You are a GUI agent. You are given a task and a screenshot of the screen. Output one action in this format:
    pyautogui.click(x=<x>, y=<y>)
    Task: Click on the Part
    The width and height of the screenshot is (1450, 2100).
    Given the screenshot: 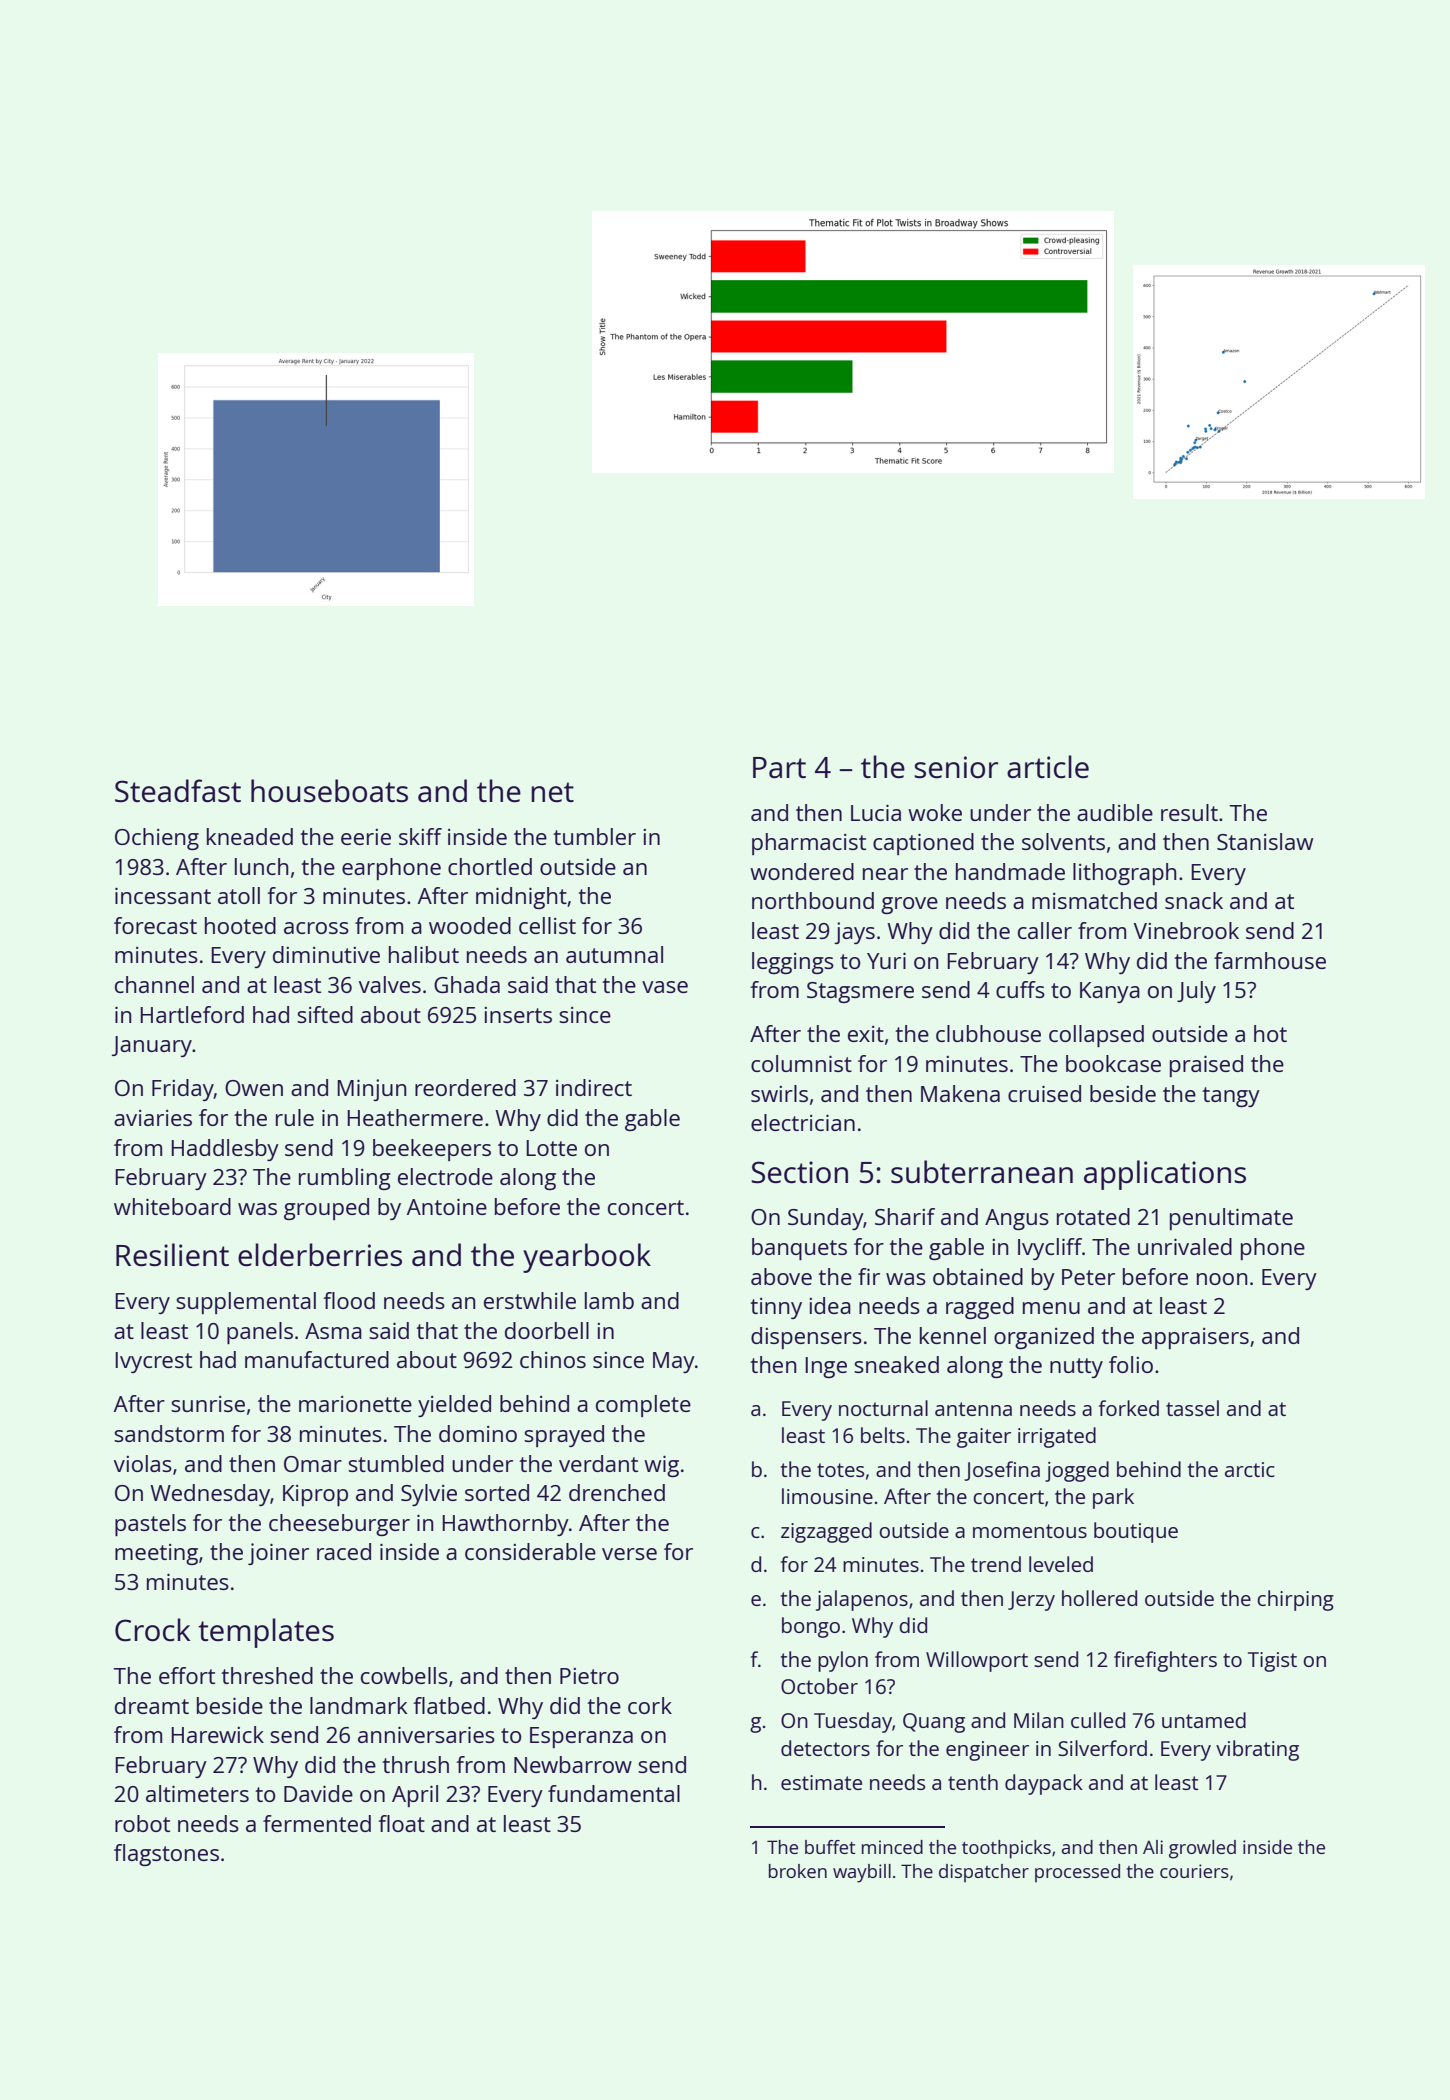 What is the action you would take?
    pyautogui.click(x=779, y=768)
